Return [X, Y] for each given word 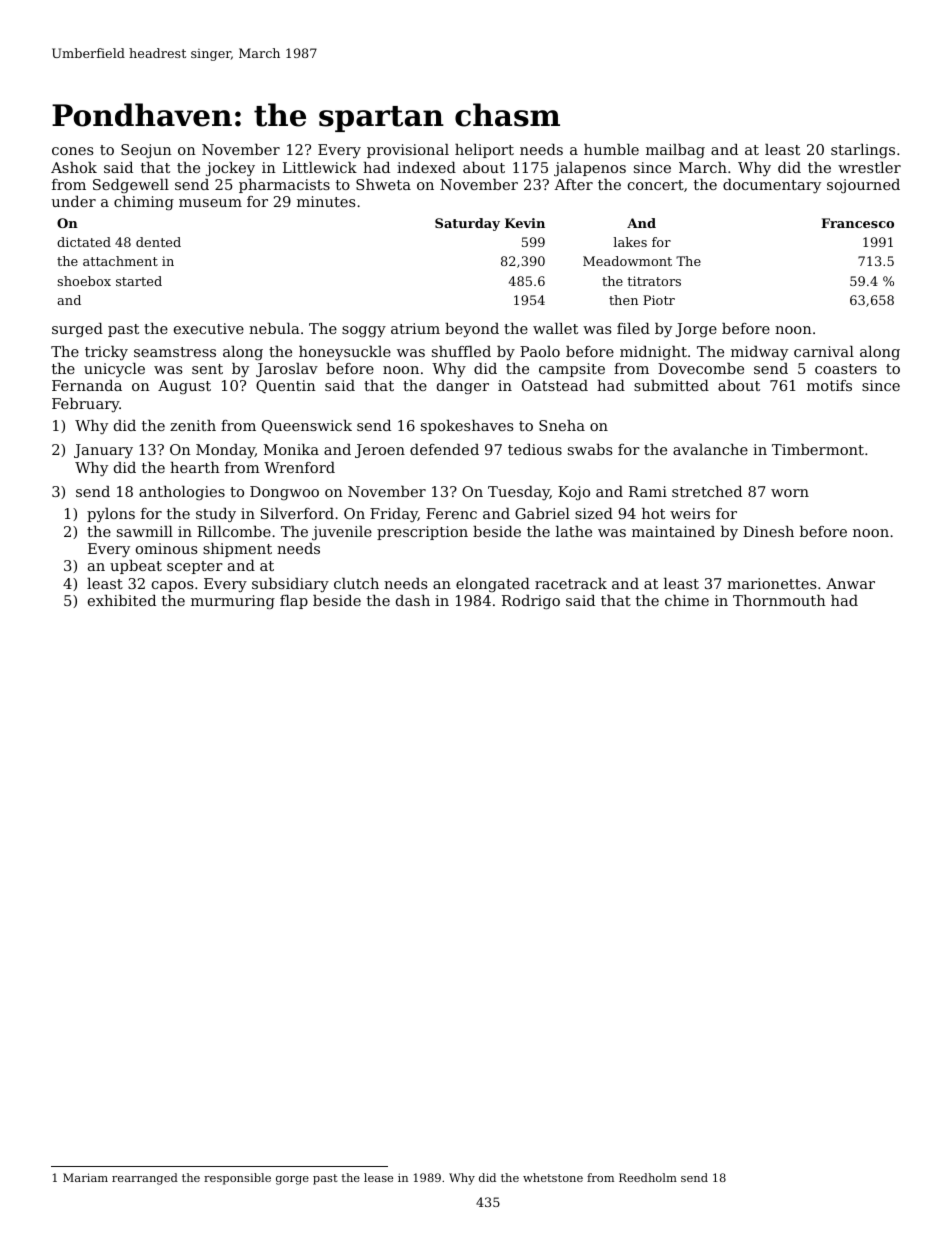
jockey [230, 169]
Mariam [85, 1177]
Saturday [467, 224]
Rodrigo [531, 602]
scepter [195, 567]
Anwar [850, 583]
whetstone [553, 1177]
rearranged [145, 1179]
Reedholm [648, 1177]
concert [656, 185]
